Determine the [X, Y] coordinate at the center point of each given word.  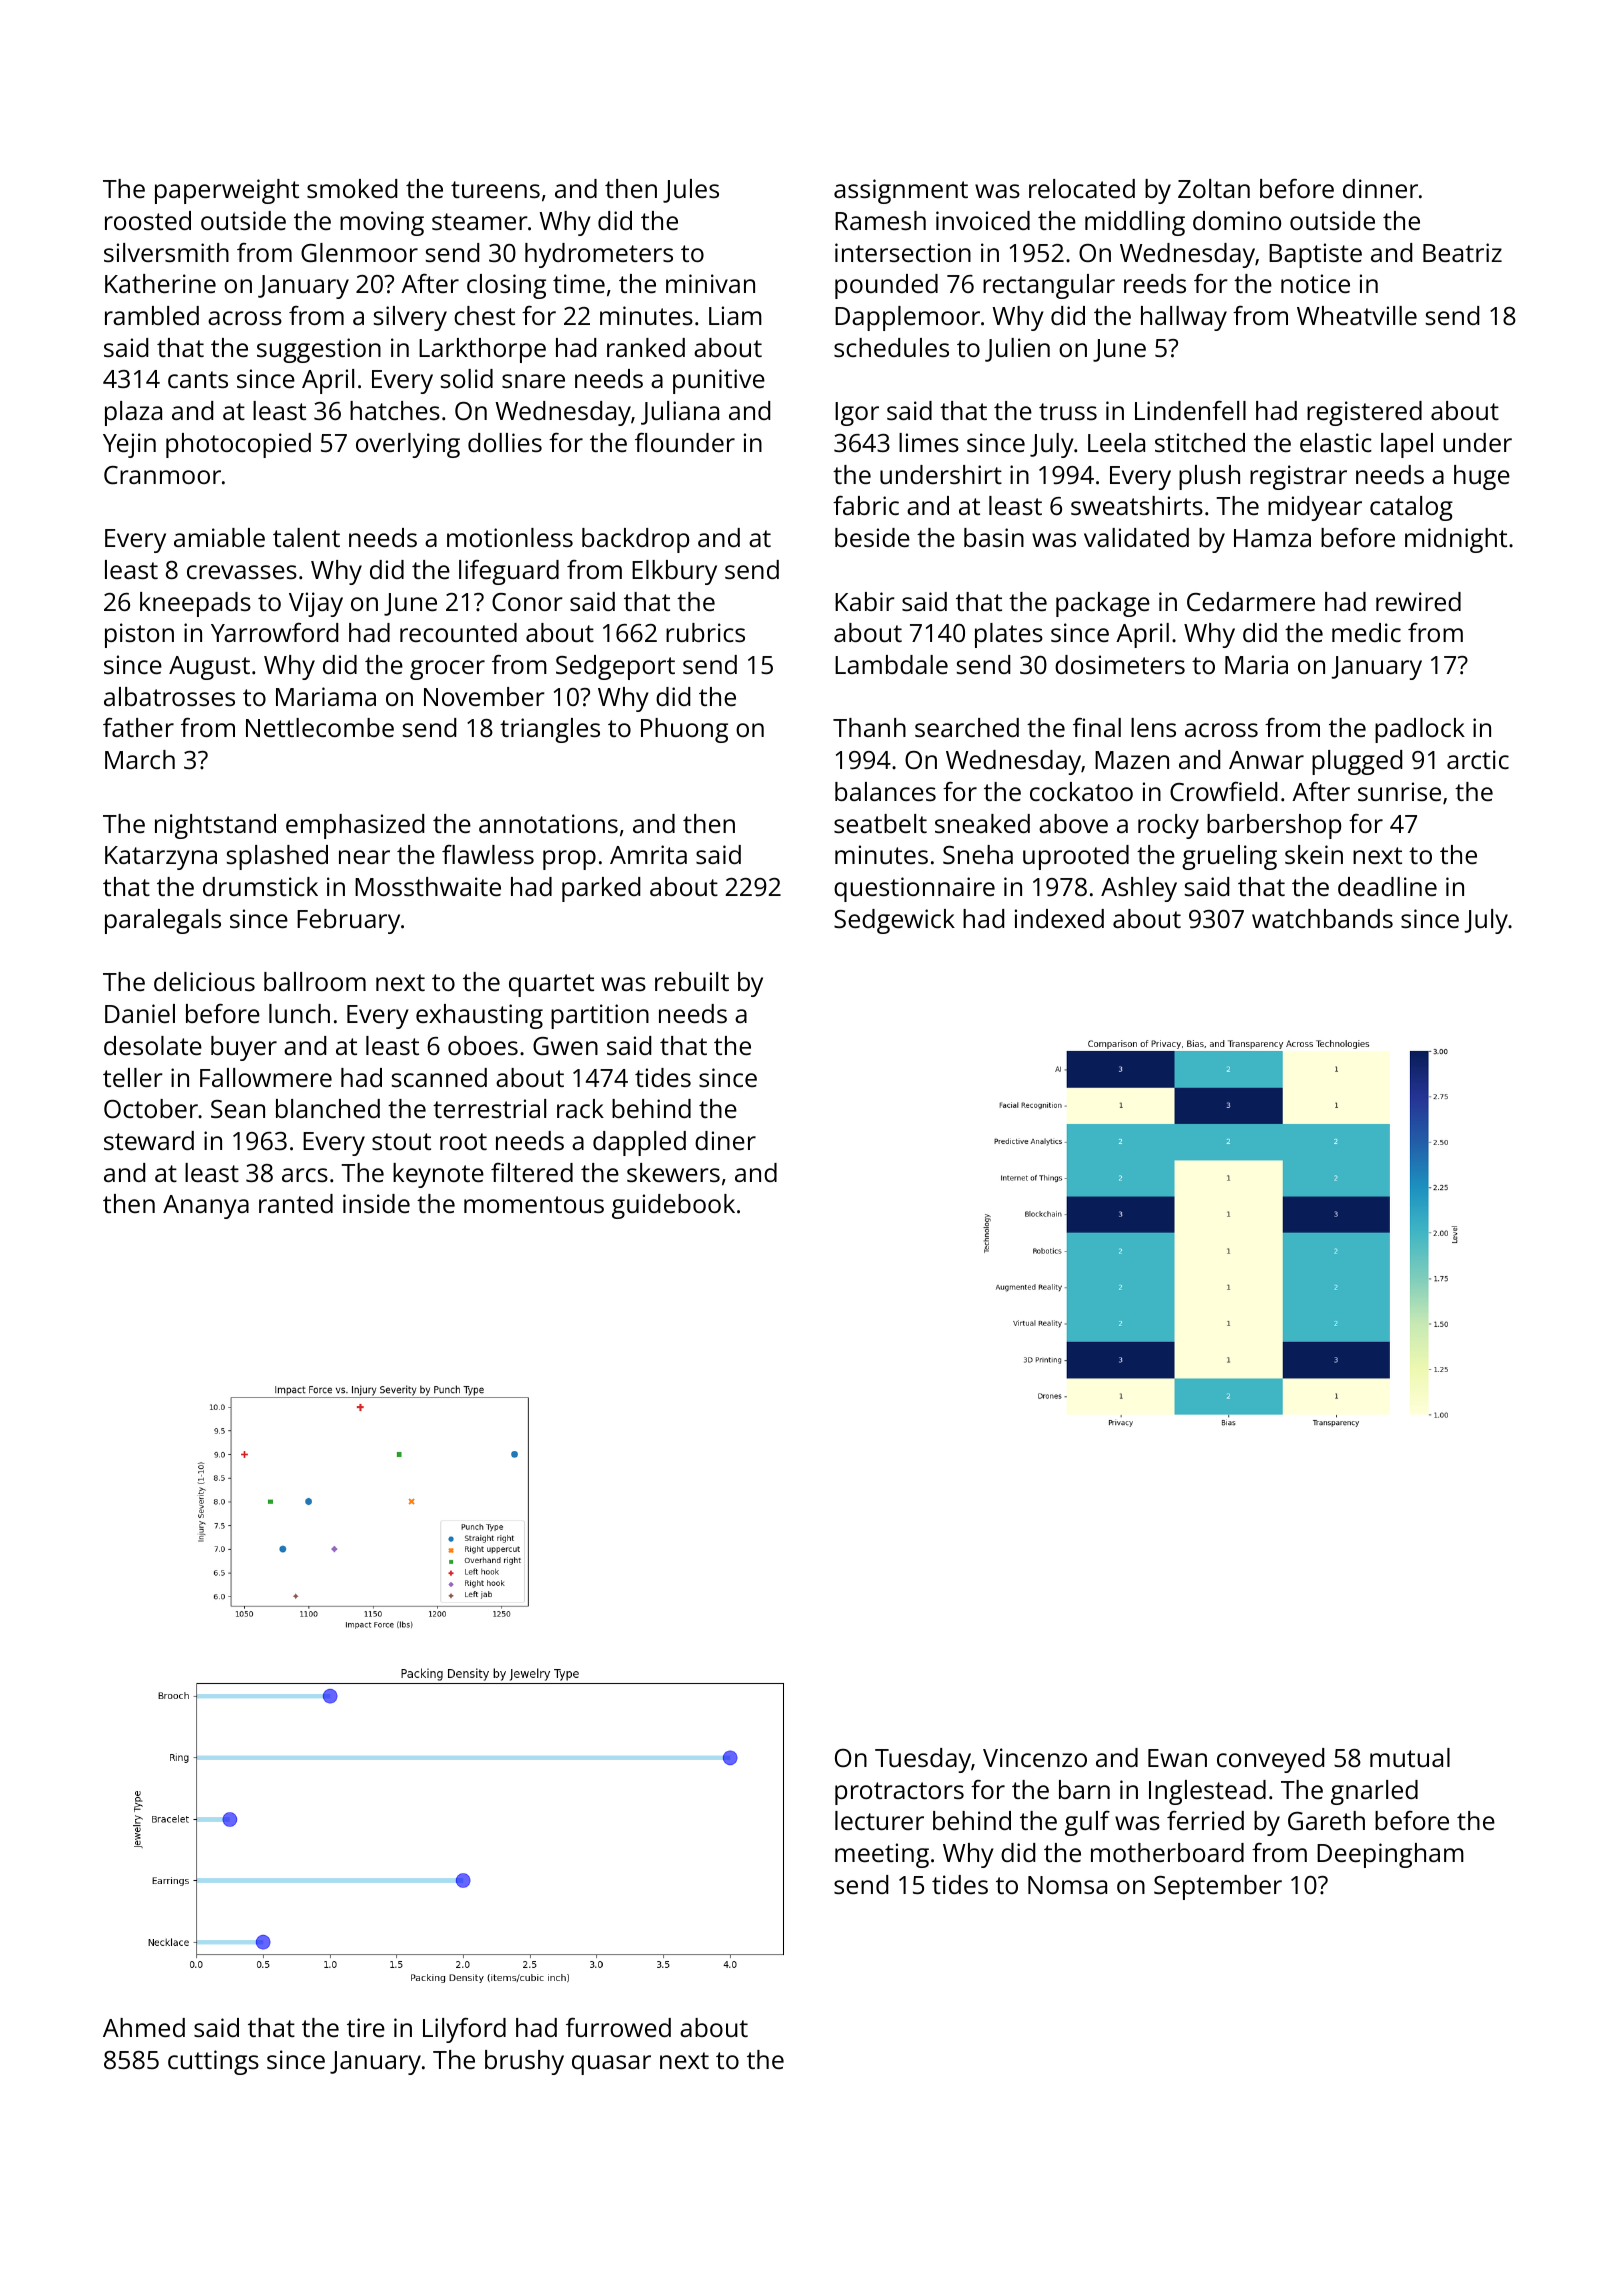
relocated [1082, 188]
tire [366, 2027]
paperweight [227, 191]
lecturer [879, 1820]
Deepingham [1390, 1855]
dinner [1380, 188]
